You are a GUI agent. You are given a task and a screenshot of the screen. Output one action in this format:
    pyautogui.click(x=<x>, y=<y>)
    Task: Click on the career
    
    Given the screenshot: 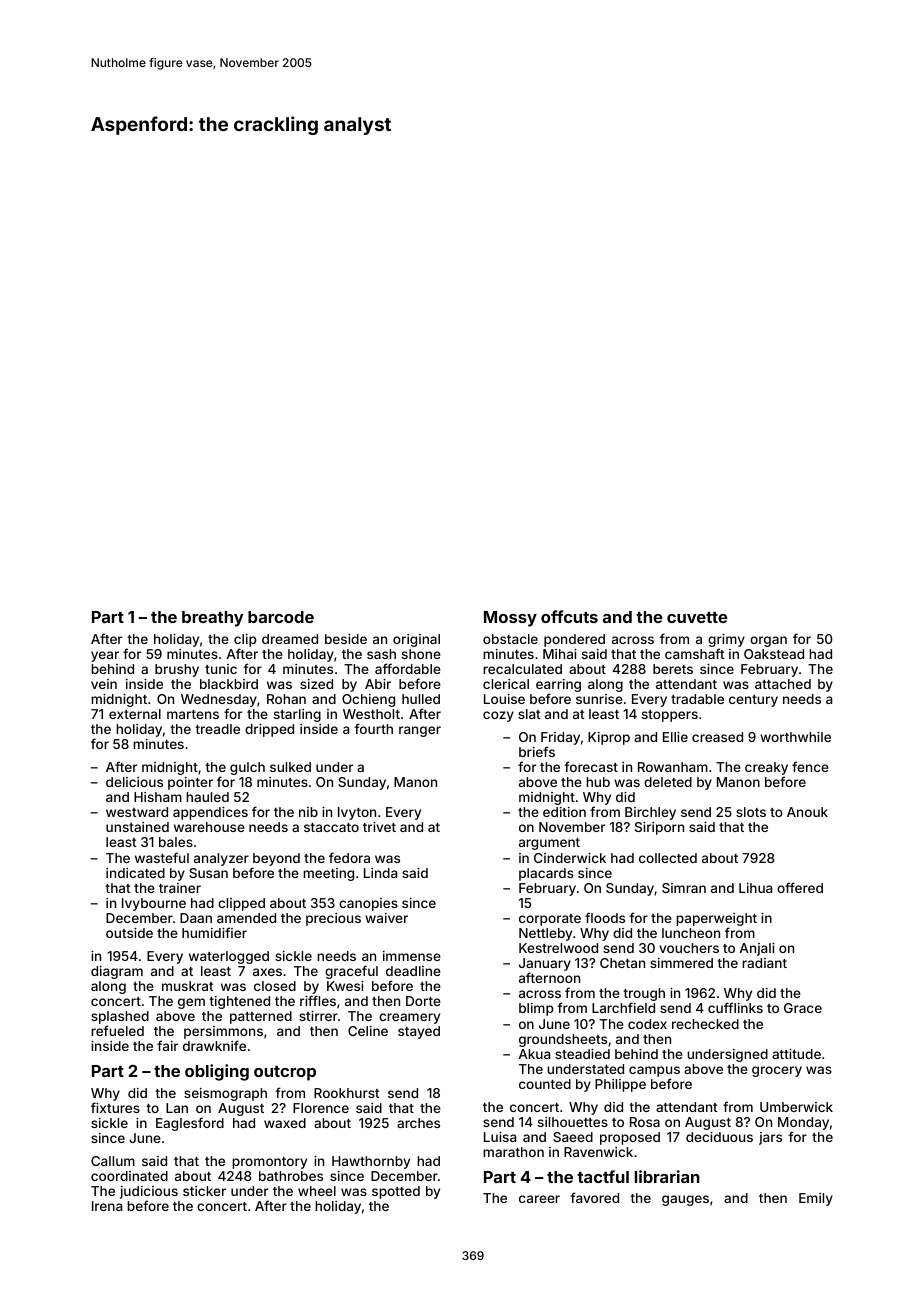 What is the action you would take?
    pyautogui.click(x=539, y=1199)
